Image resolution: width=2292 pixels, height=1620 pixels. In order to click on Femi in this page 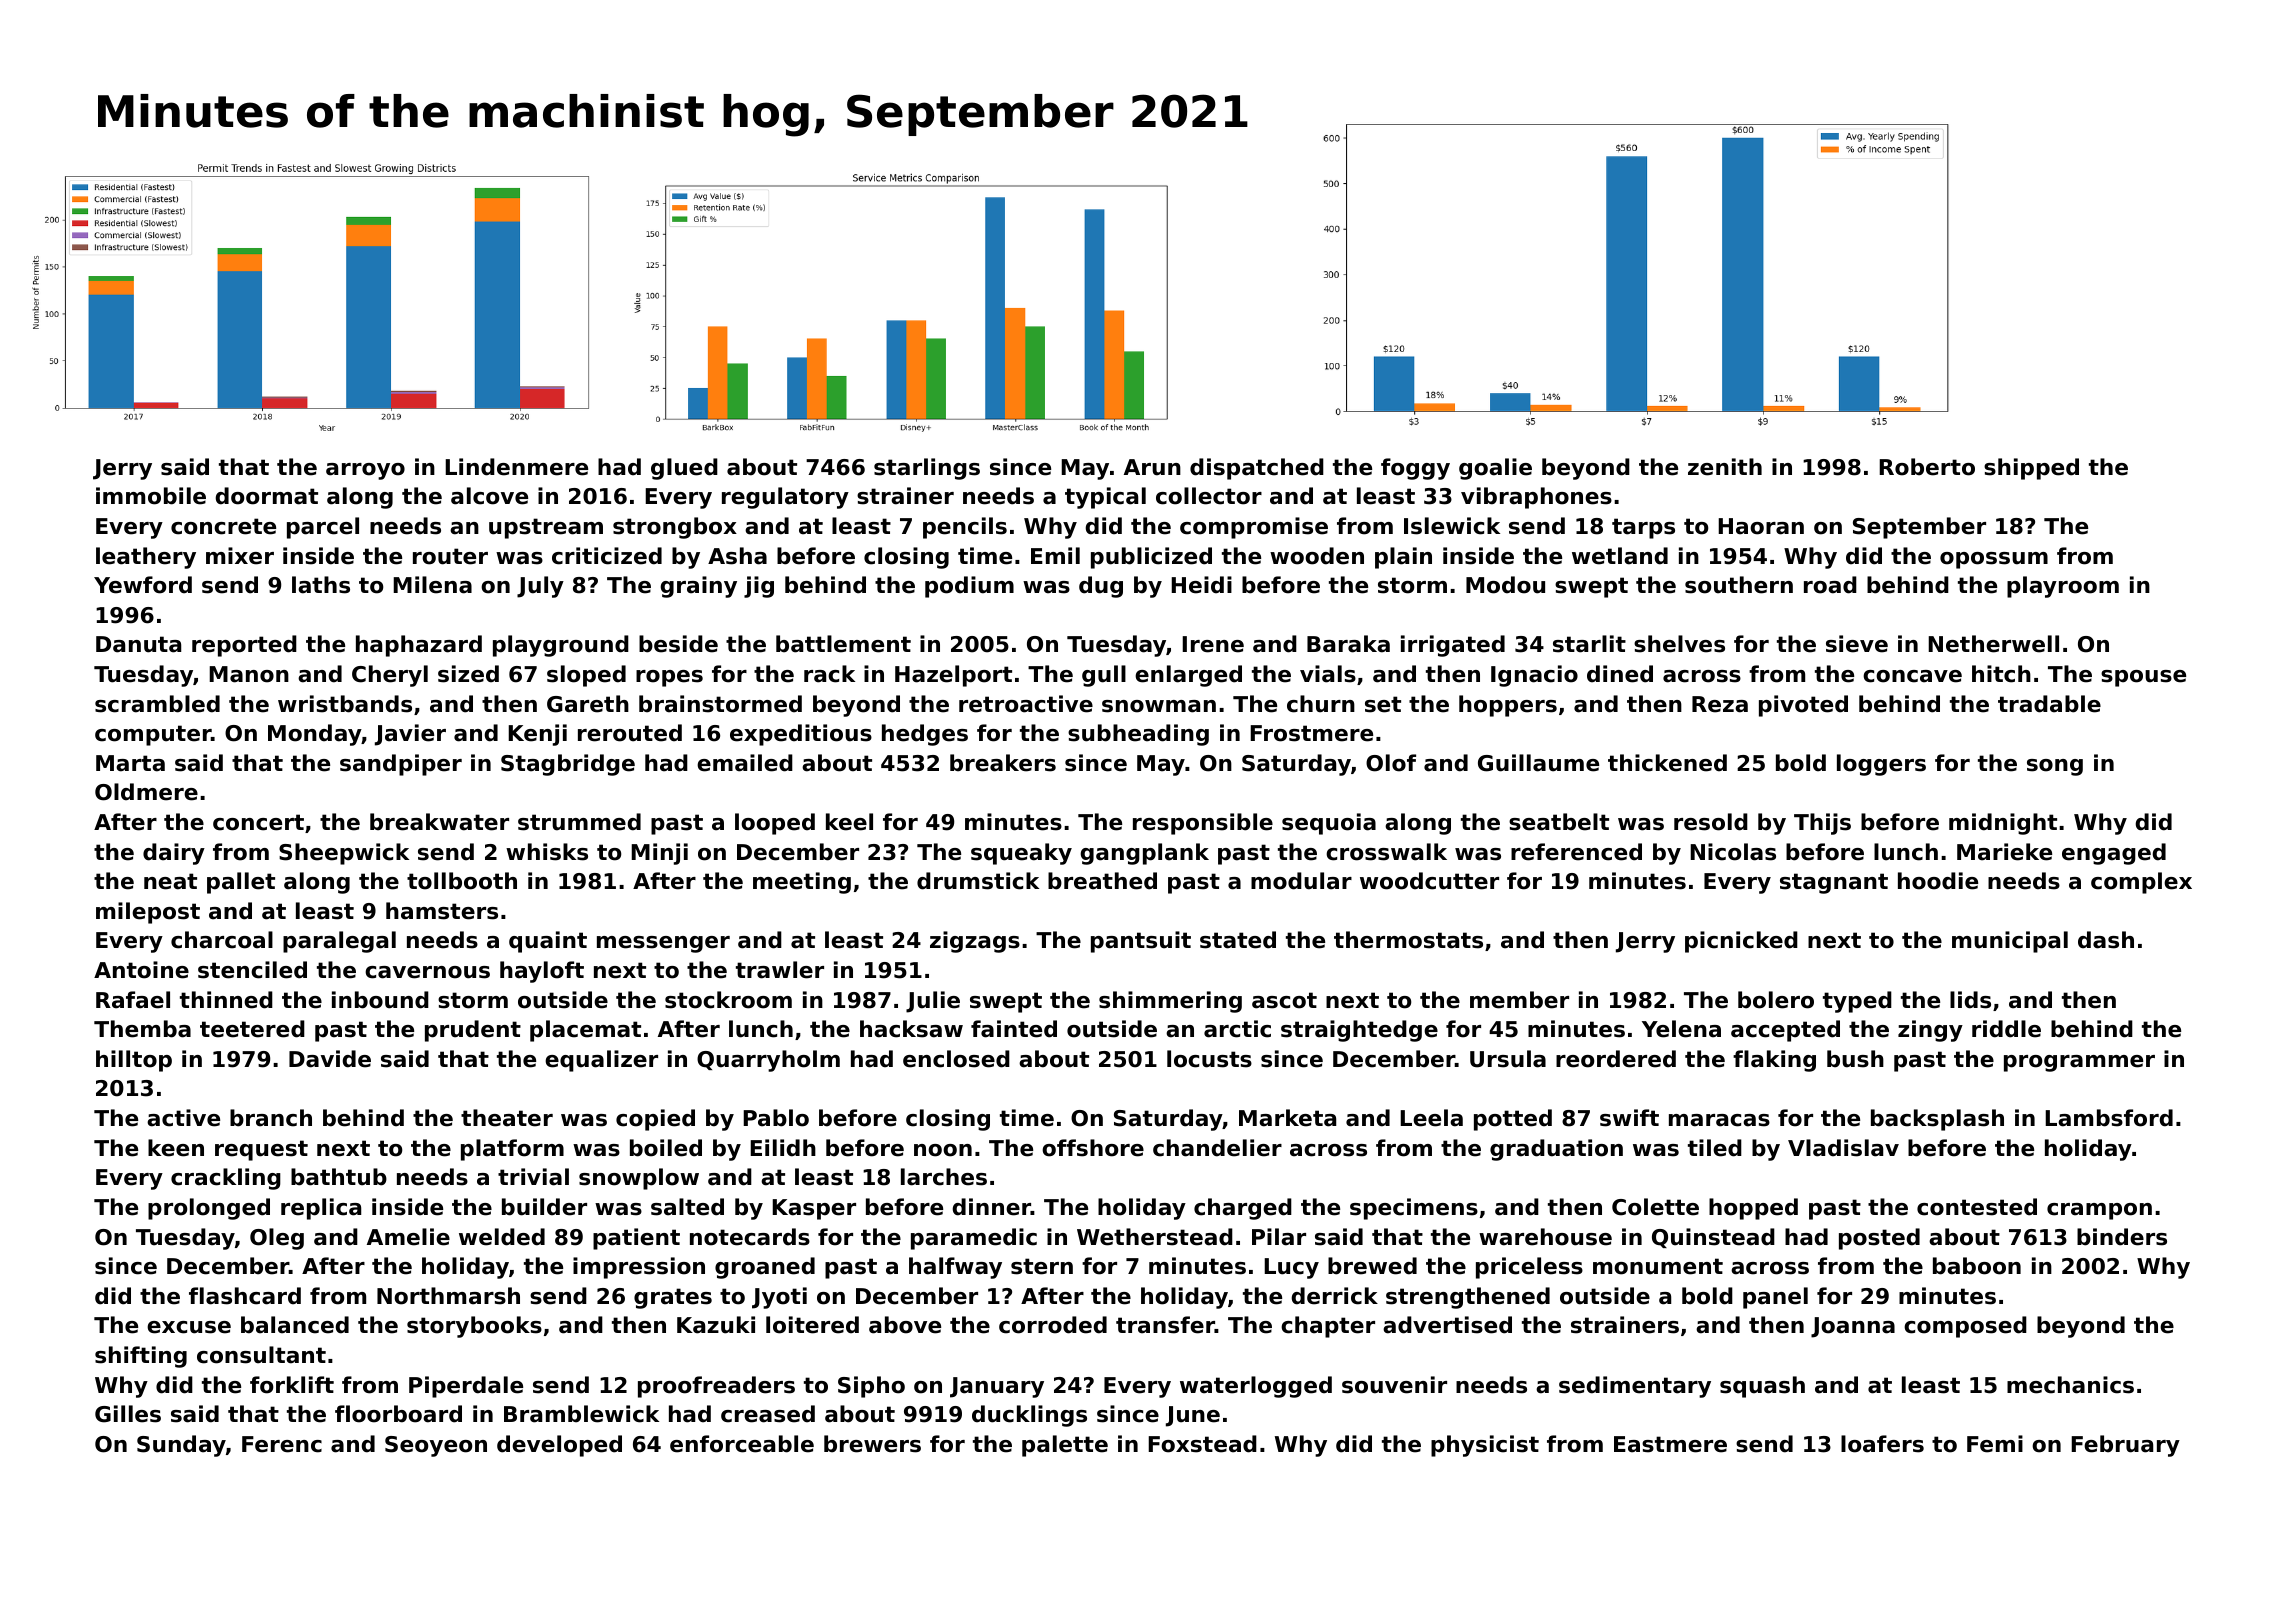, I will do `click(1995, 1444)`.
